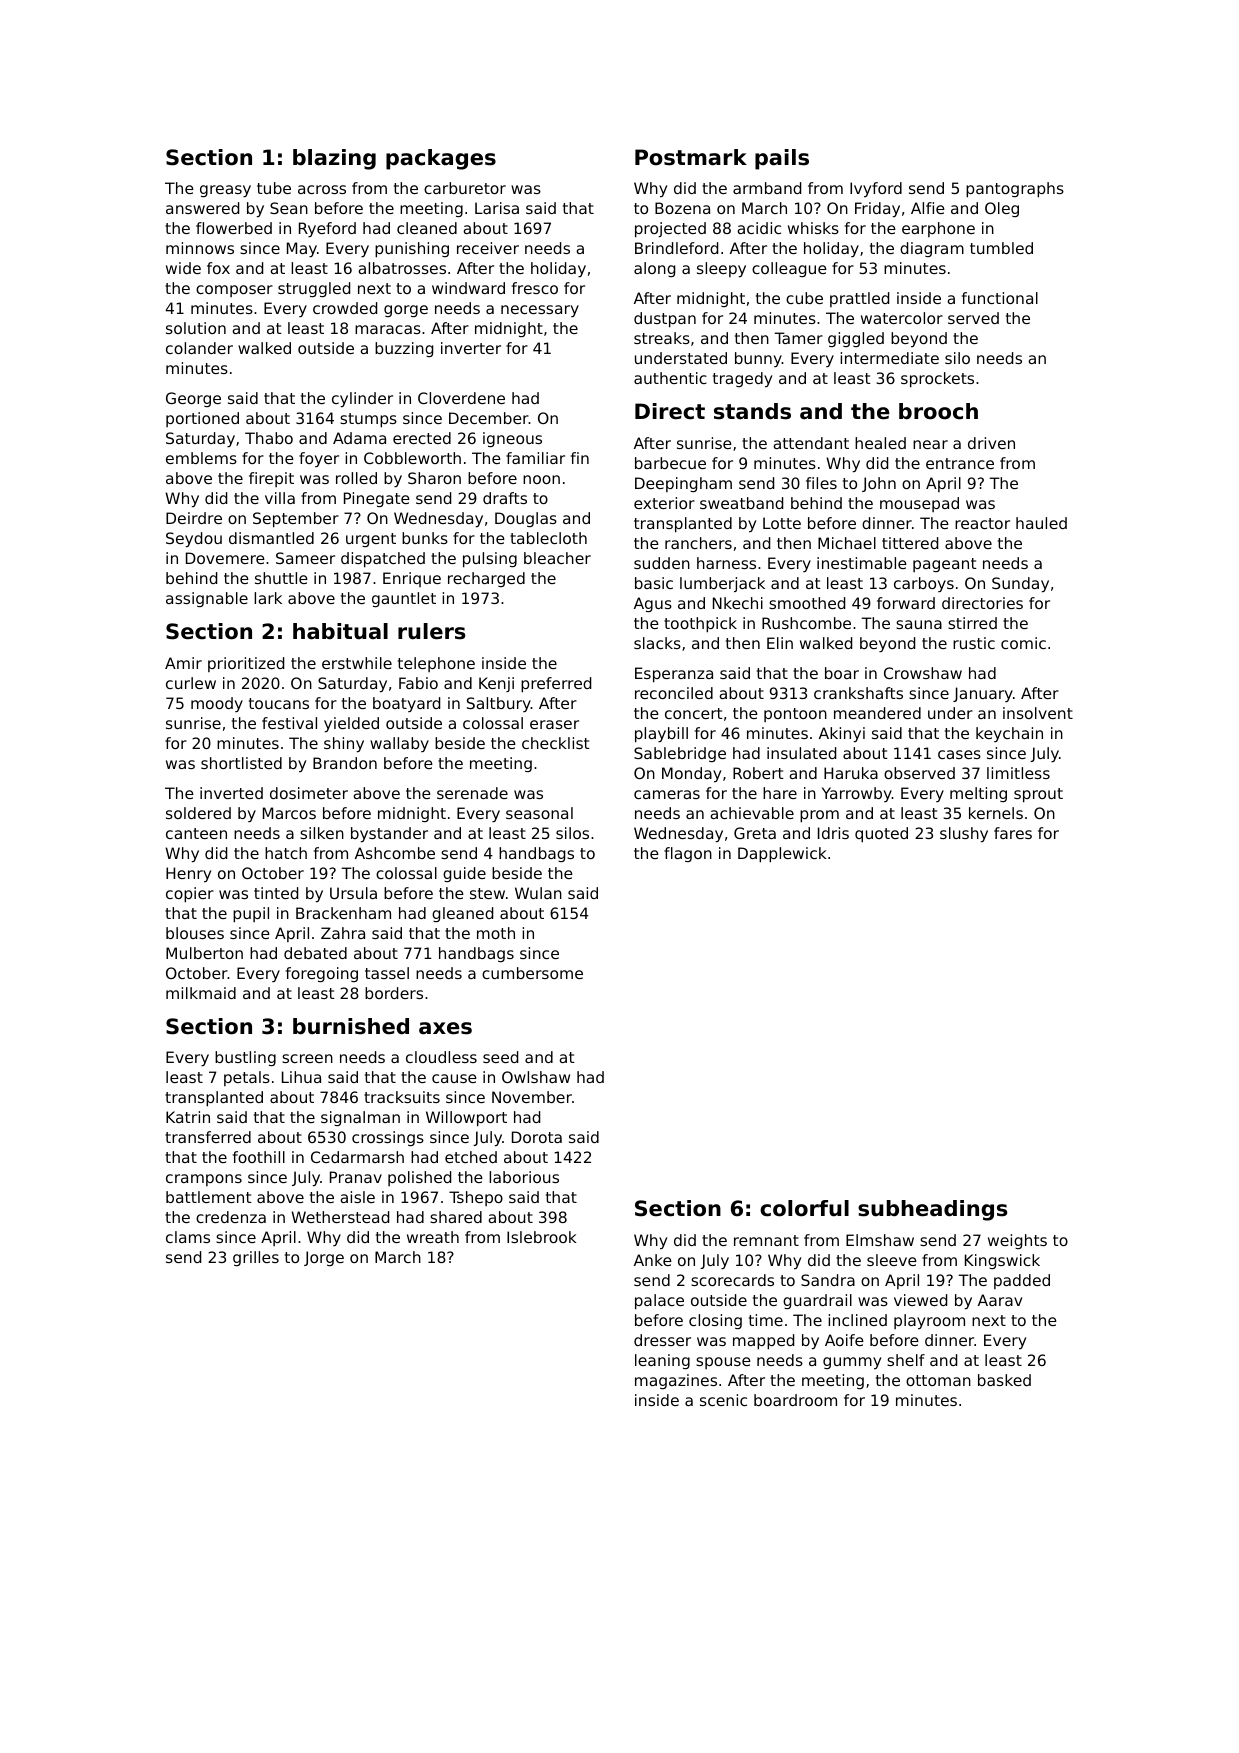 This screenshot has height=1753, width=1239. What do you see at coordinates (782, 855) in the screenshot?
I see `Dapplewick` at bounding box center [782, 855].
